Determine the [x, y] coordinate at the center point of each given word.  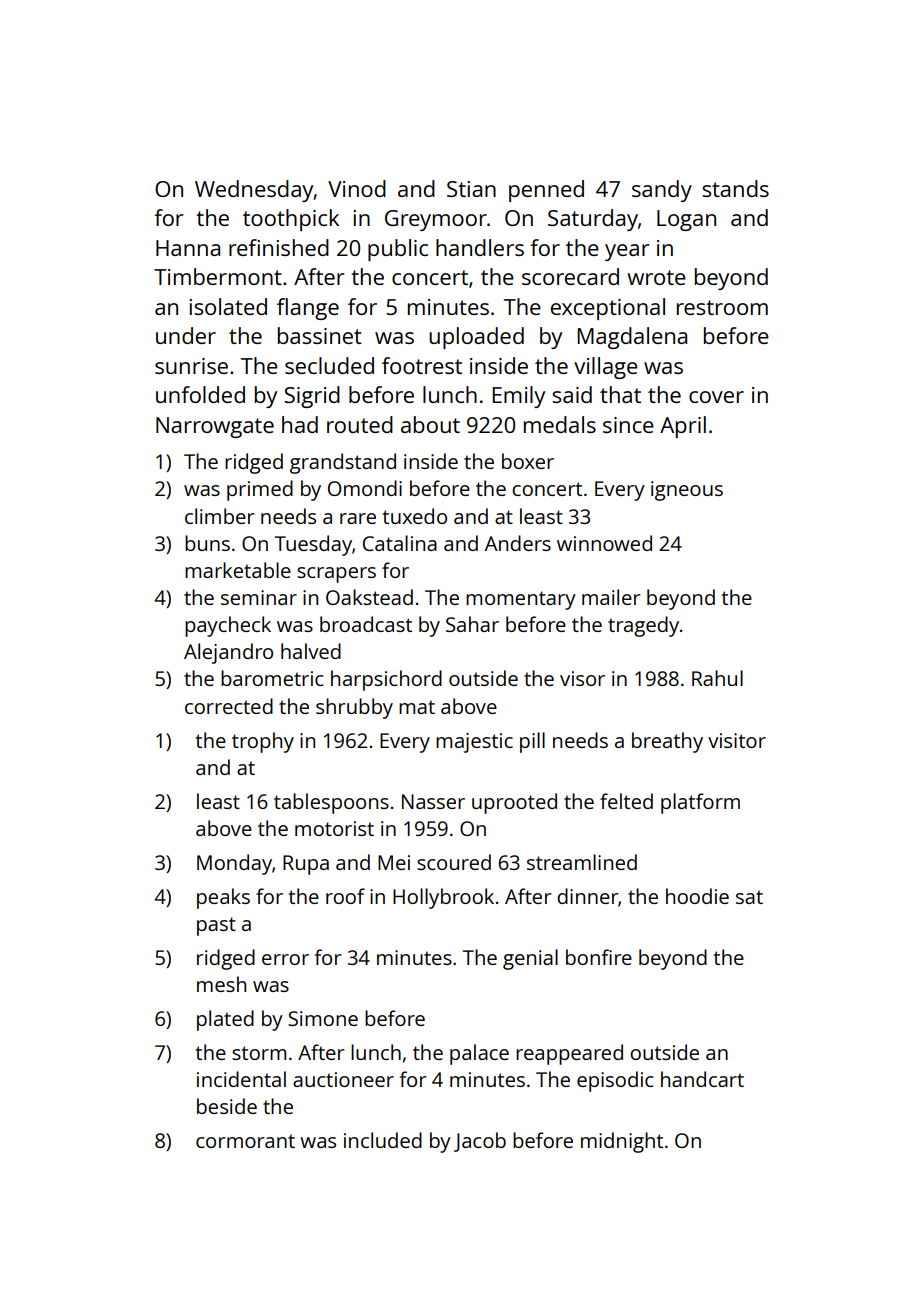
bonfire [599, 957]
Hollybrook [443, 898]
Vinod [357, 188]
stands [735, 188]
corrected [229, 706]
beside [227, 1106]
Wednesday [254, 191]
